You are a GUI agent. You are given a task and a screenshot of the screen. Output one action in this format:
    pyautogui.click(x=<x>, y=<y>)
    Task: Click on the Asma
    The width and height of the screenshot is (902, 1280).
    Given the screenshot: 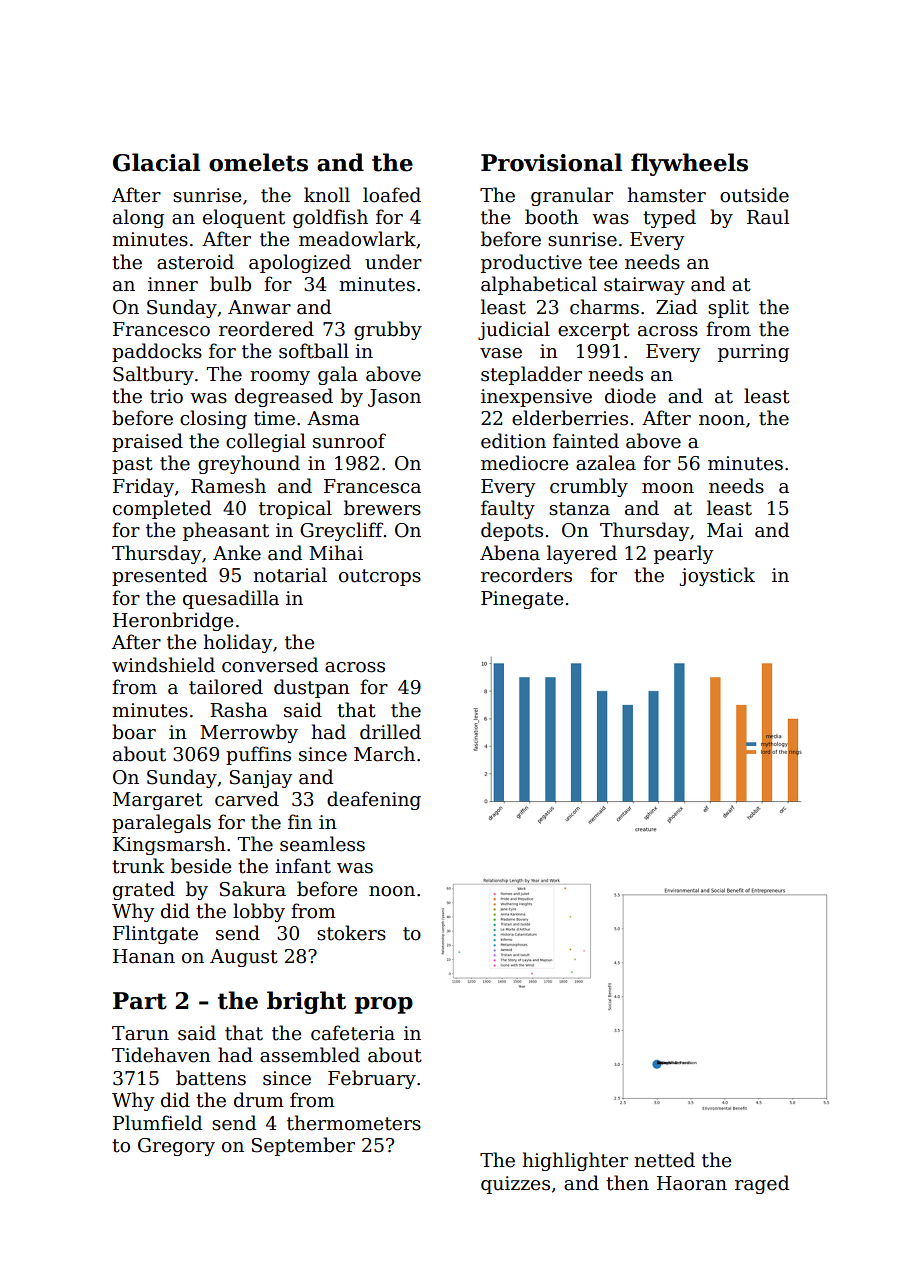 What is the action you would take?
    pyautogui.click(x=333, y=418)
